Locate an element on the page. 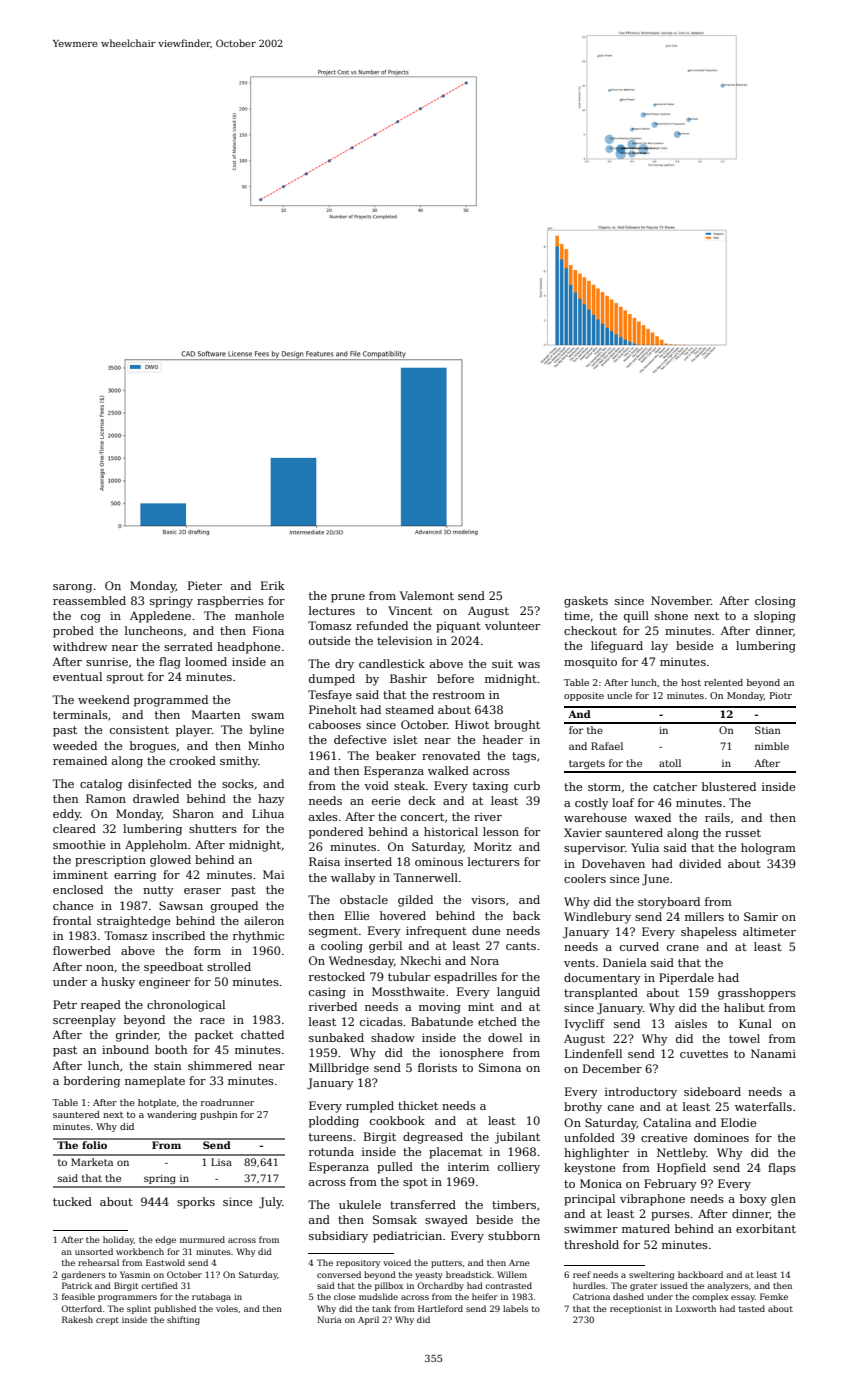  Pieter is located at coordinates (205, 585).
